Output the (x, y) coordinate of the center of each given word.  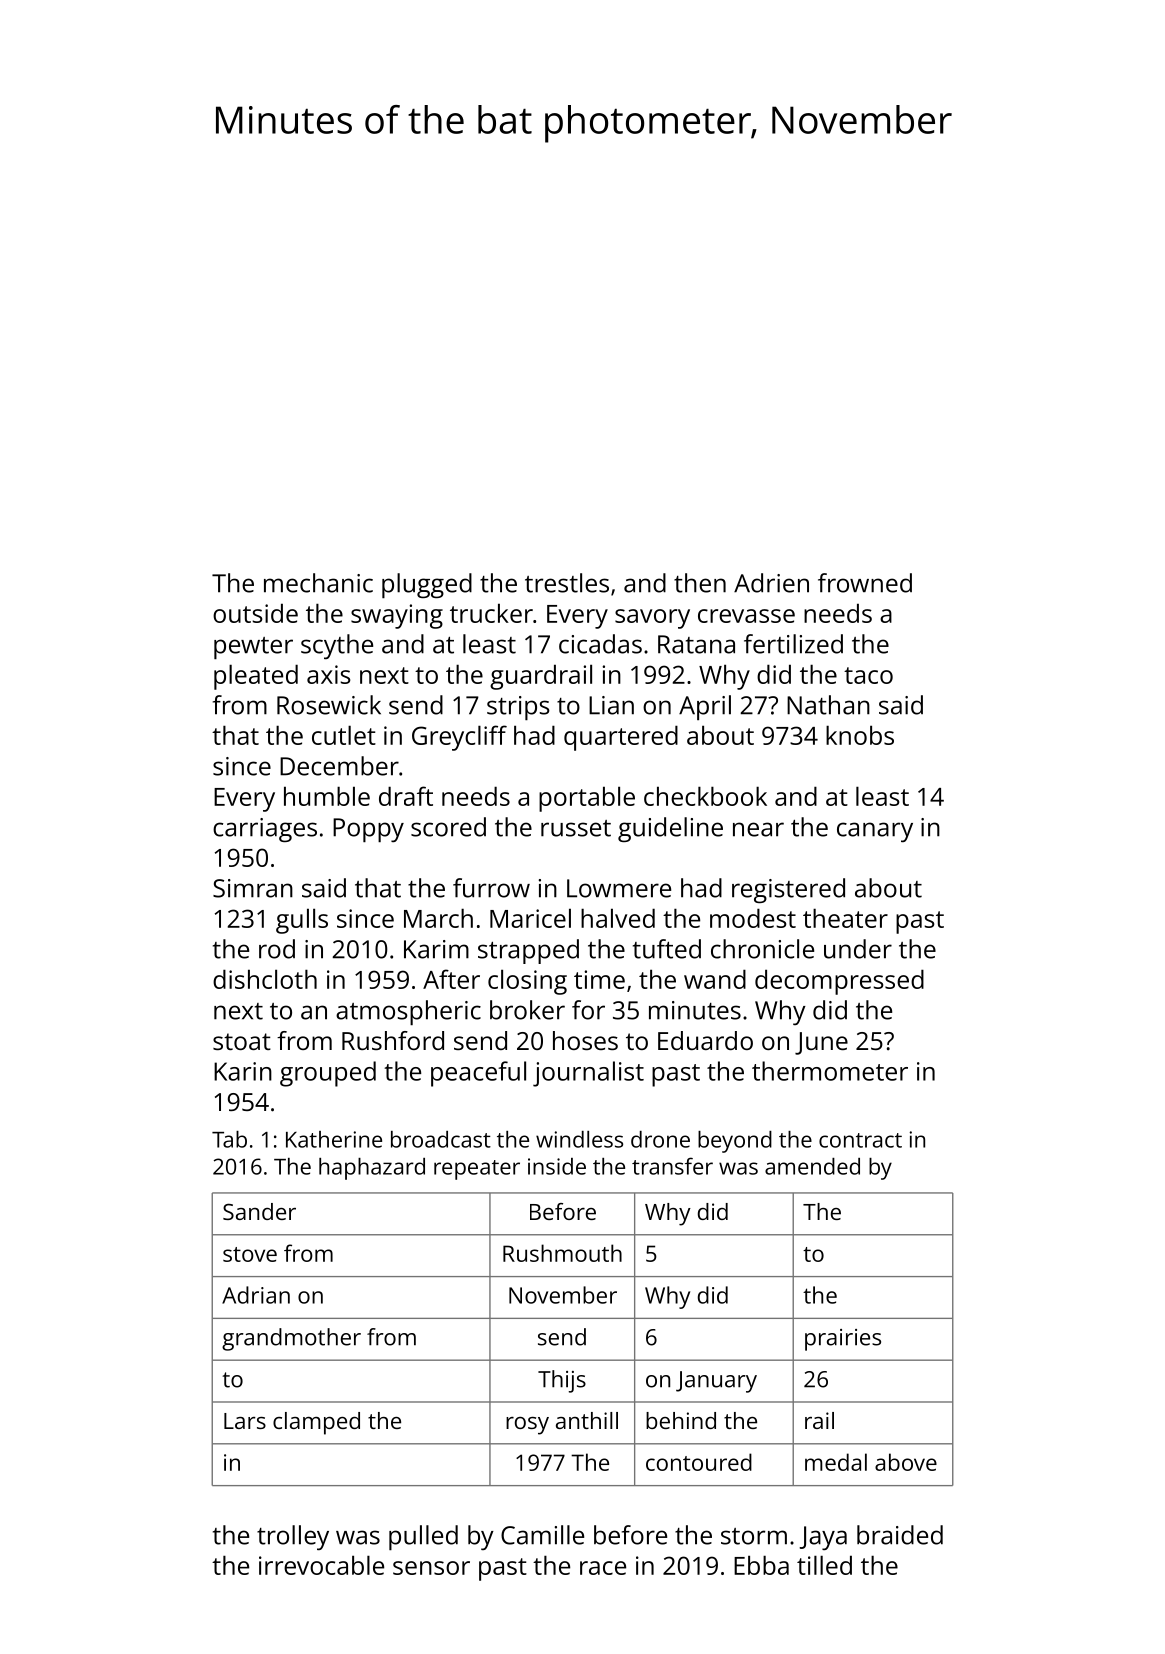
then (700, 583)
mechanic (318, 583)
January (716, 1382)
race (603, 1568)
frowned (865, 583)
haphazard (372, 1169)
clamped (316, 1423)
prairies (843, 1340)
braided (900, 1535)
